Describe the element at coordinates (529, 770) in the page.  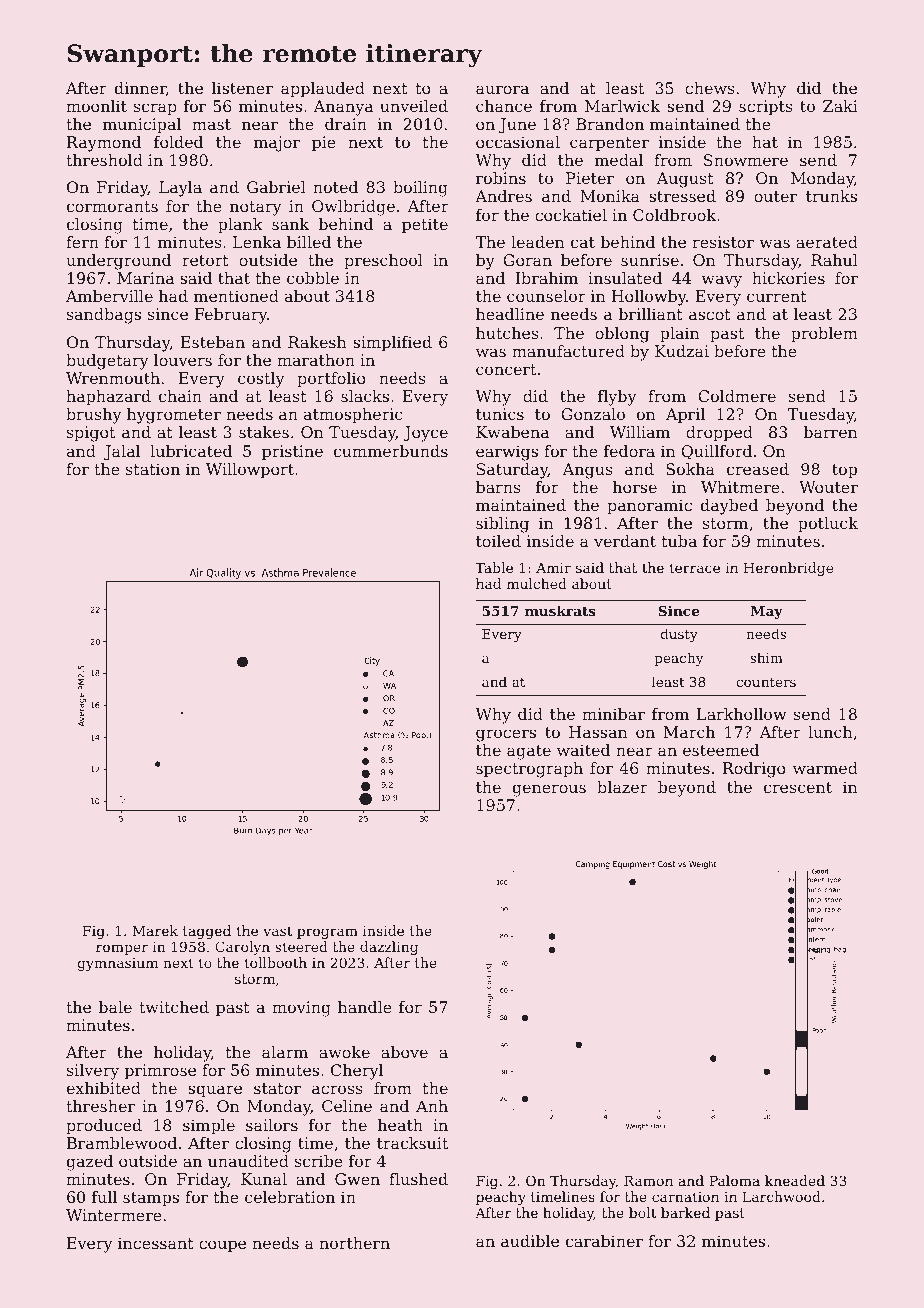
I see `spectrograph` at that location.
